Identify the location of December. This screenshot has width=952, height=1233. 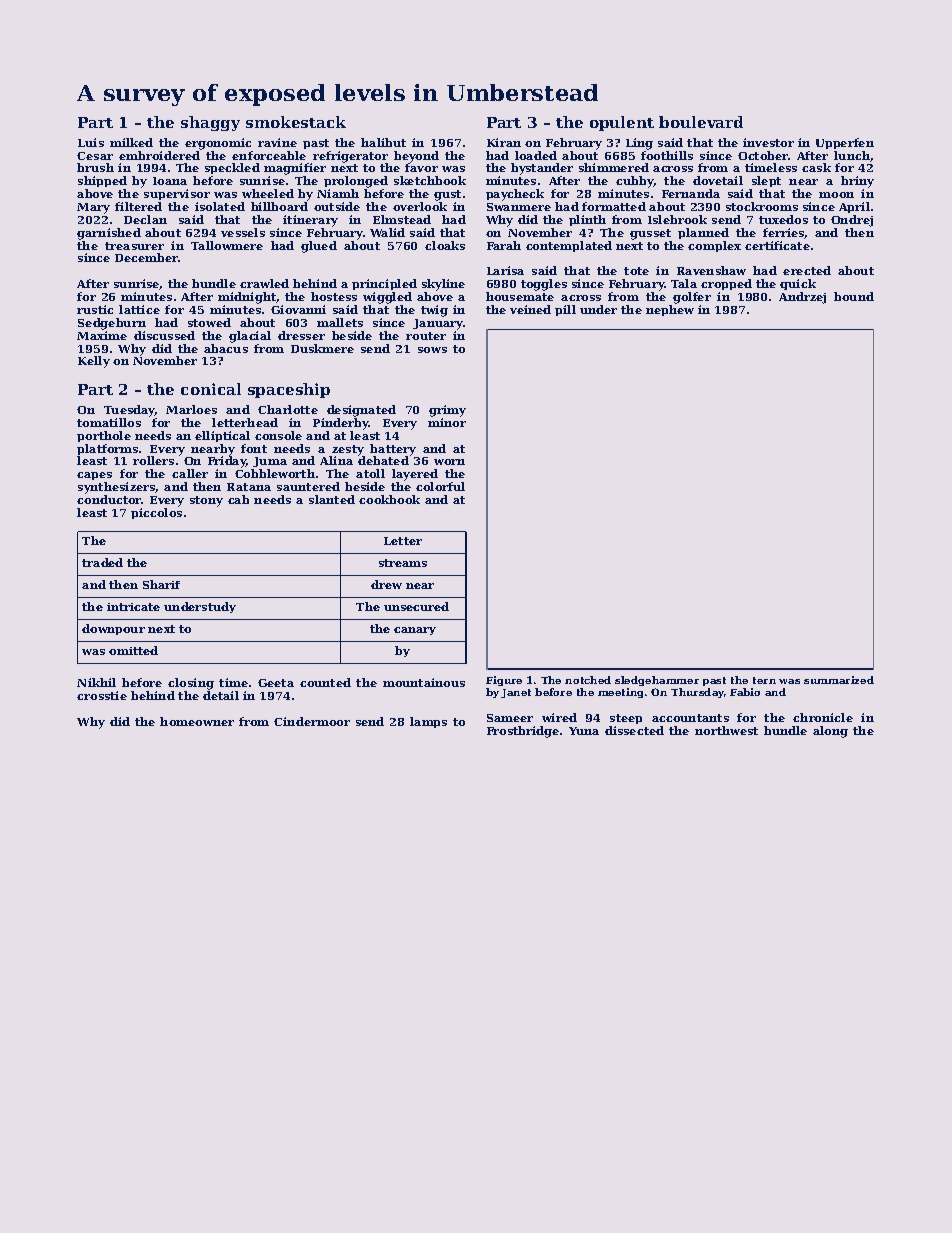
(146, 257).
